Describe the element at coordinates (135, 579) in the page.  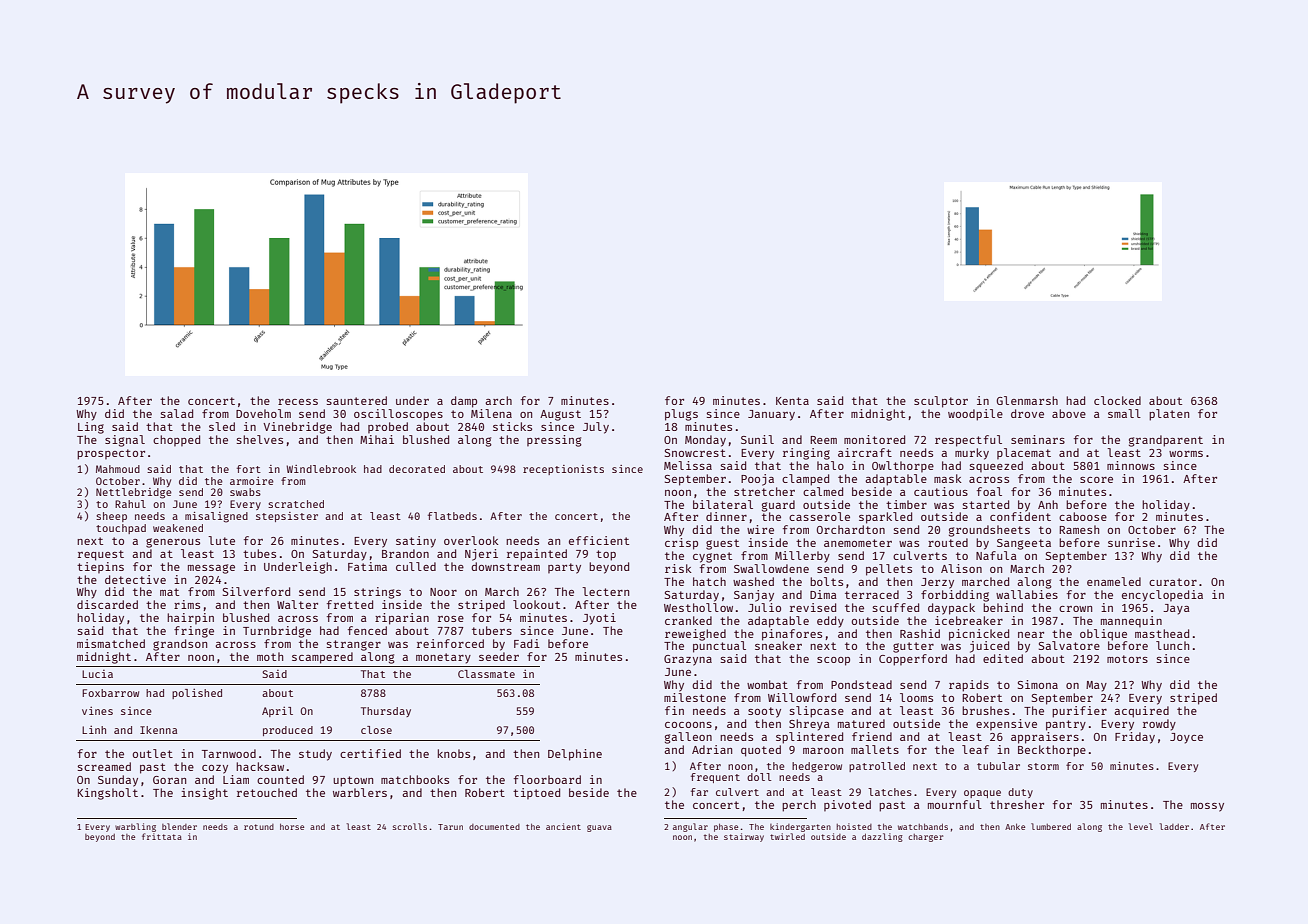
I see `detective` at that location.
